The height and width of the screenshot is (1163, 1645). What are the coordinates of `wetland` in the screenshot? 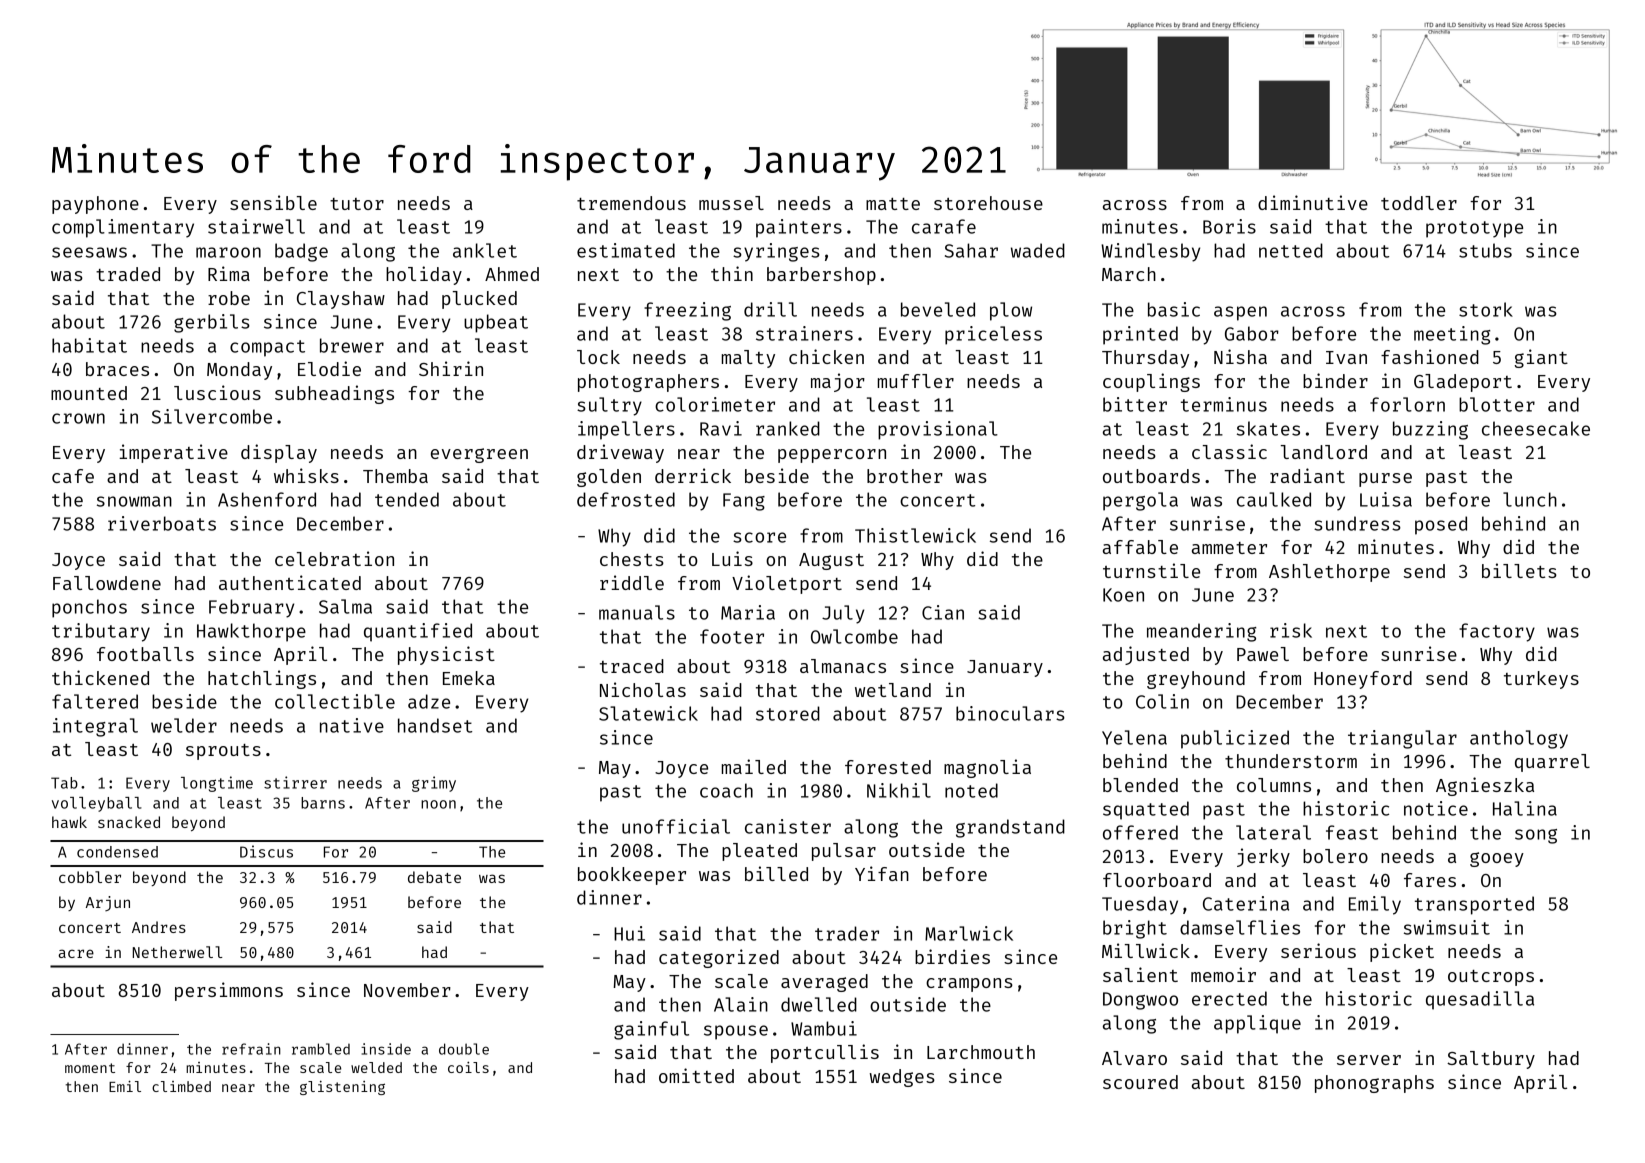 It's located at (893, 690).
